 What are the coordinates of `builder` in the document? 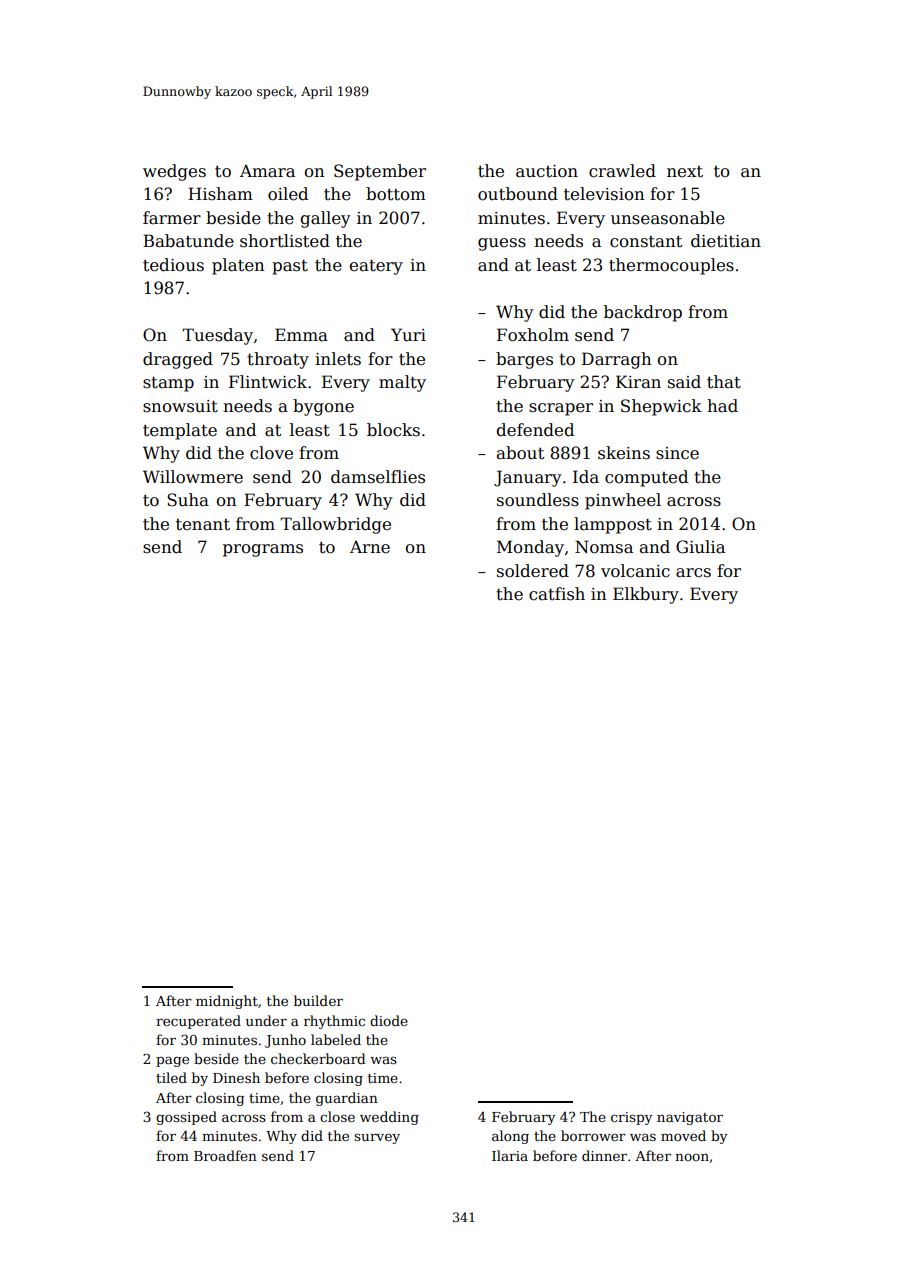 It's located at (318, 1000).
